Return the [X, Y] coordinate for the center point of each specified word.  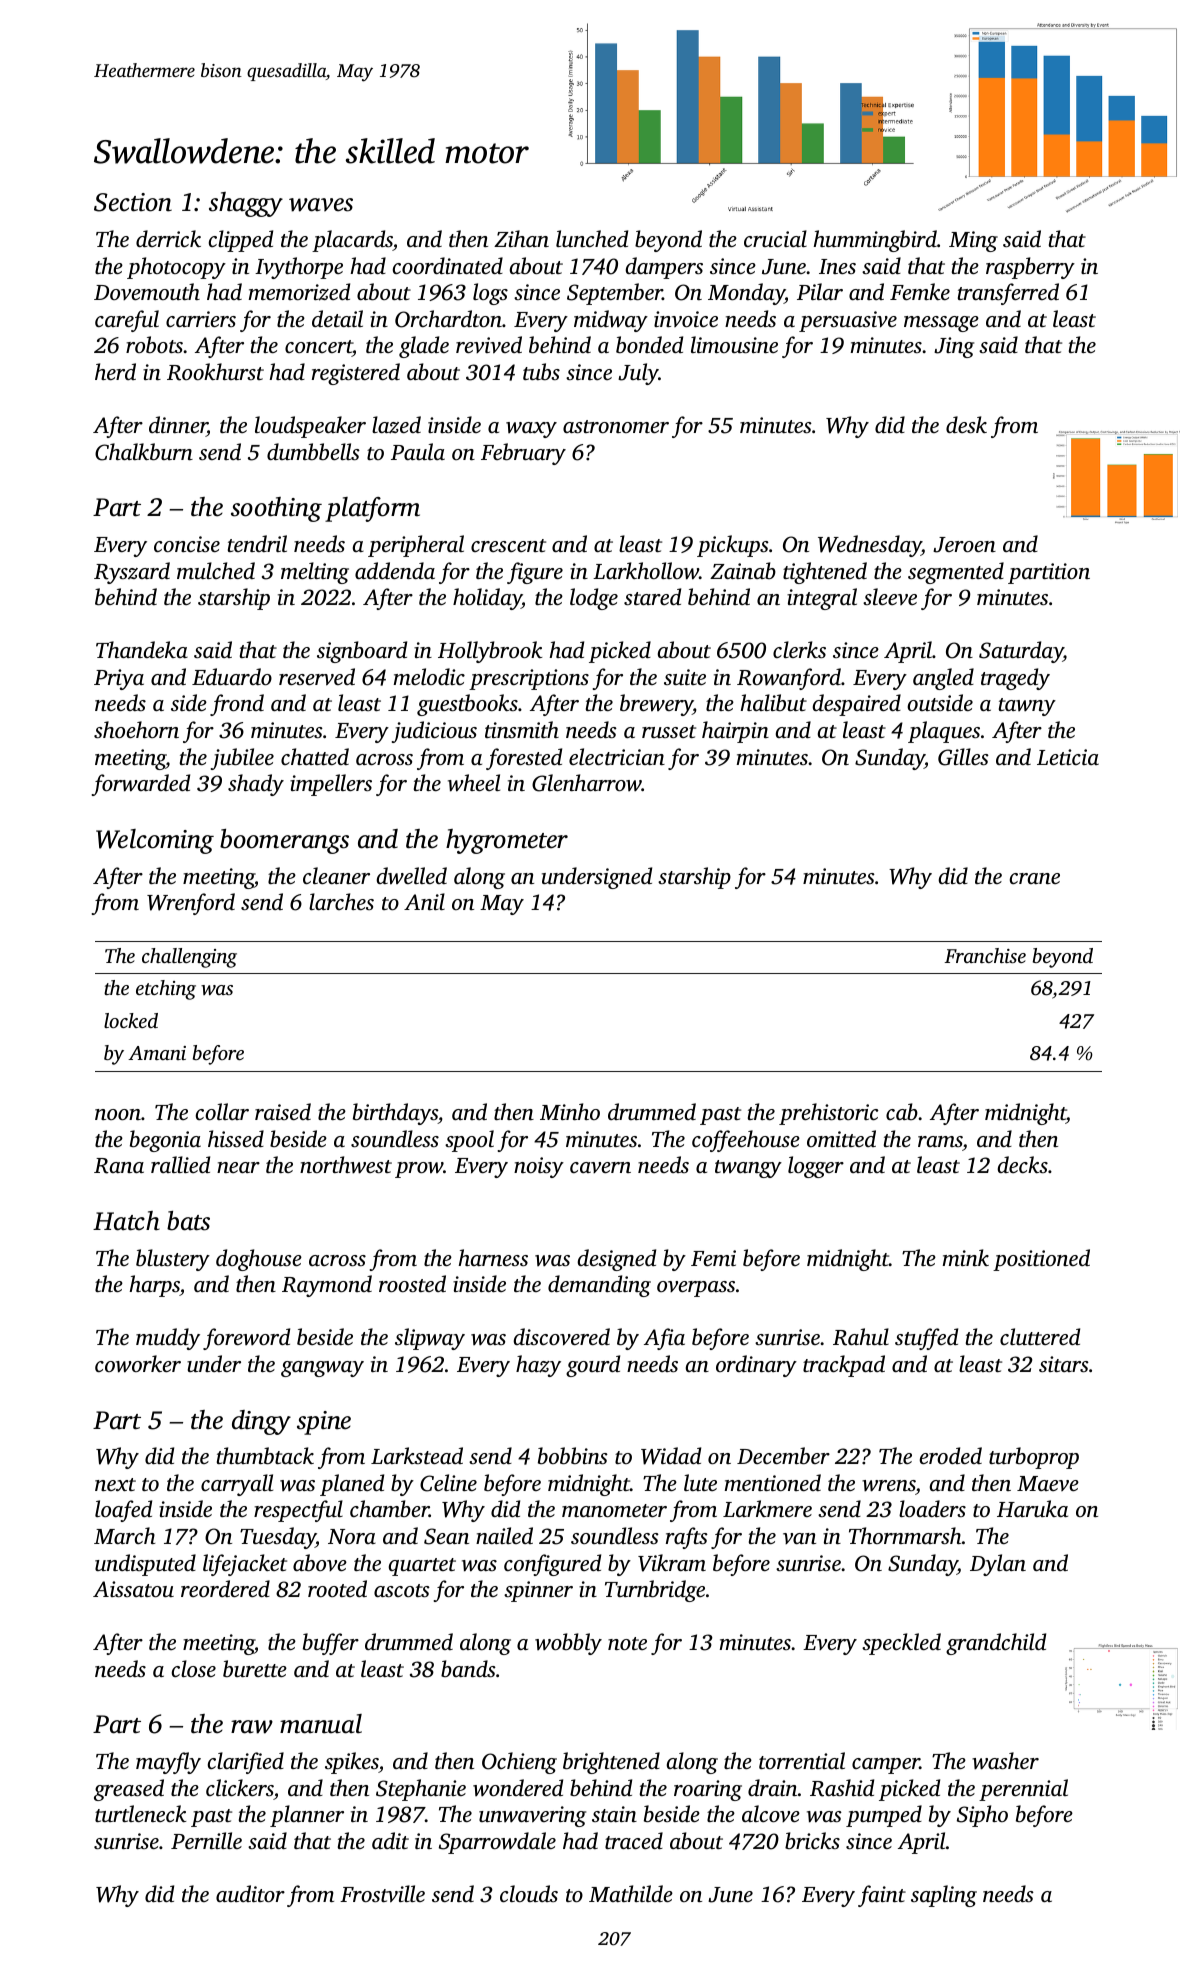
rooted [337, 1588]
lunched [592, 238]
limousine [734, 344]
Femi [713, 1258]
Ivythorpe [299, 268]
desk [966, 424]
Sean [446, 1536]
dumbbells [313, 451]
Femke [920, 291]
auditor [250, 1893]
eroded [950, 1455]
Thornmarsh [905, 1535]
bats [188, 1221]
